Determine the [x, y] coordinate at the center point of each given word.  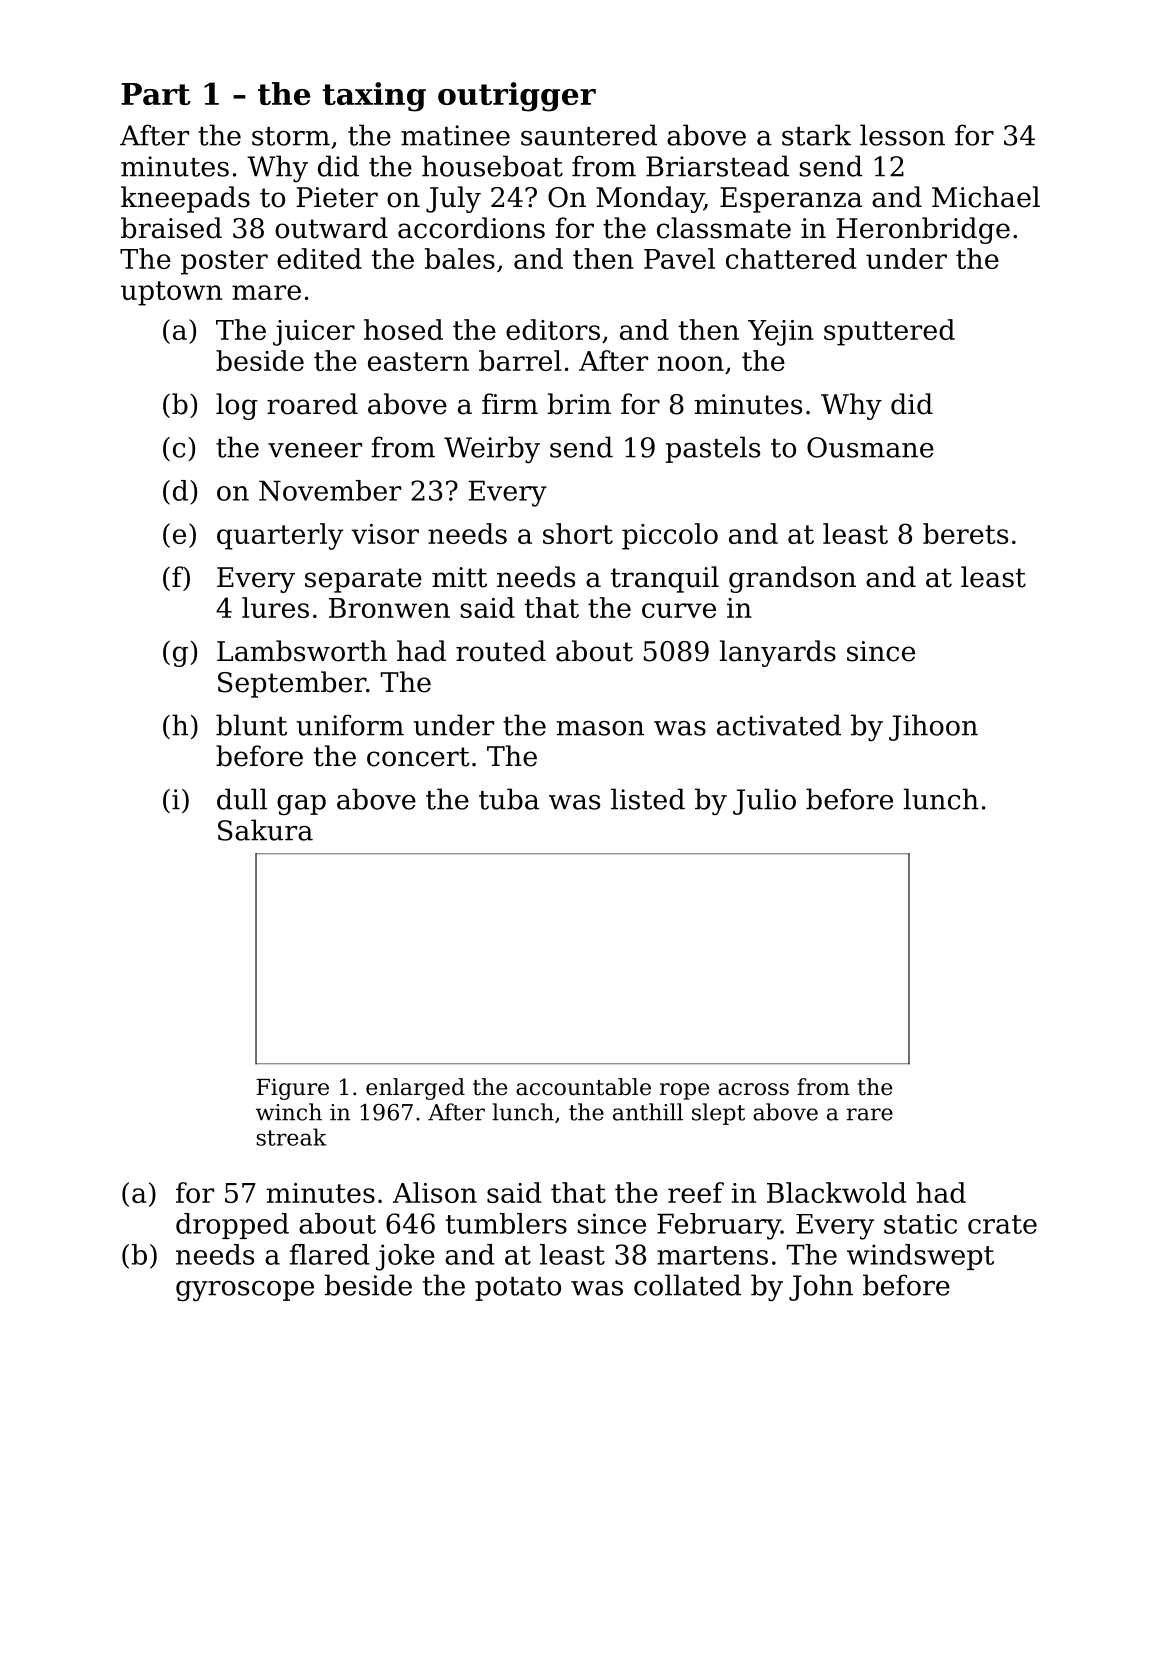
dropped [232, 1226]
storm [291, 136]
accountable [583, 1087]
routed [501, 651]
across [753, 1089]
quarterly [280, 536]
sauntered [589, 135]
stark [816, 135]
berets [965, 533]
